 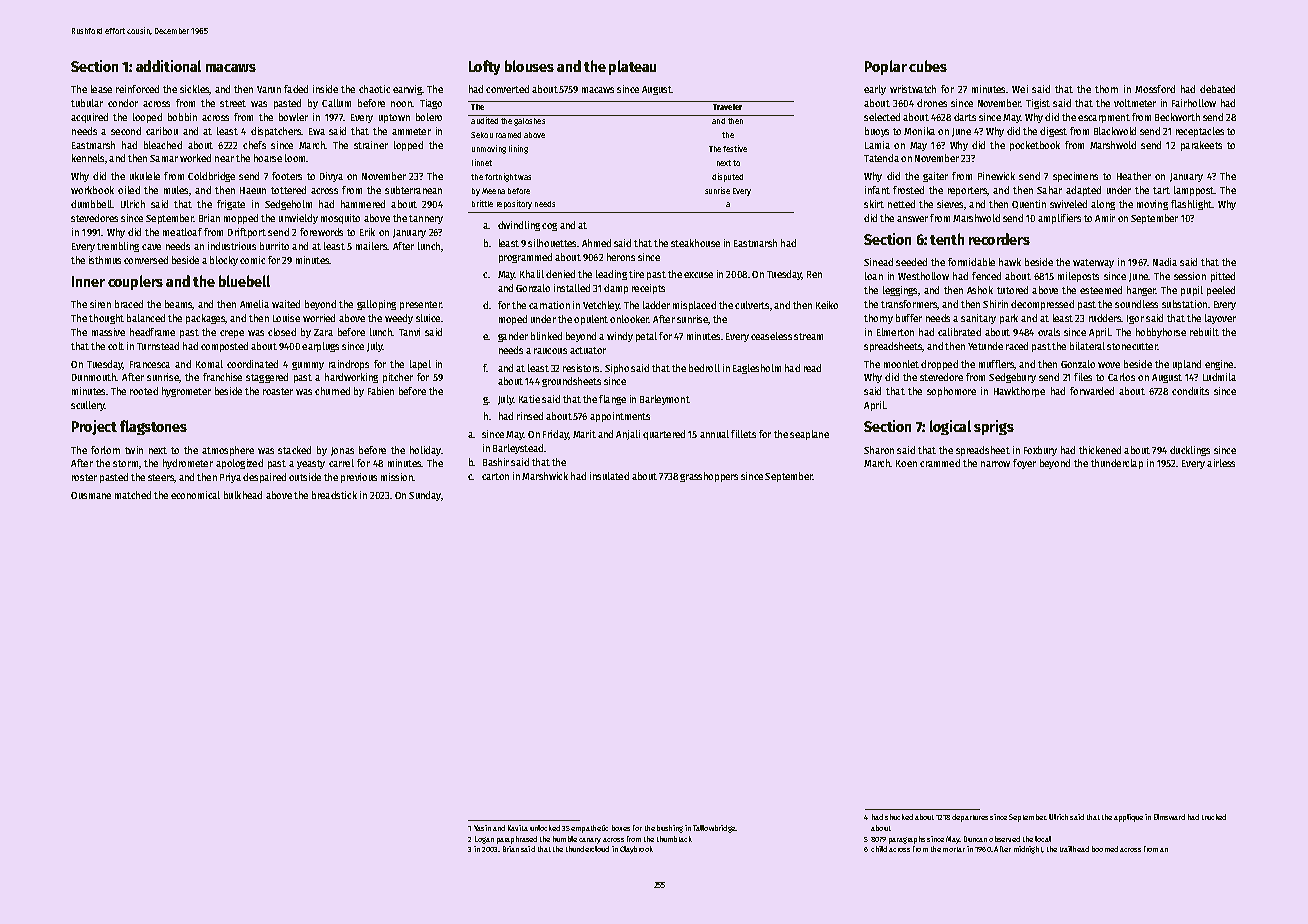 What do you see at coordinates (735, 148) in the screenshot?
I see `festive` at bounding box center [735, 148].
